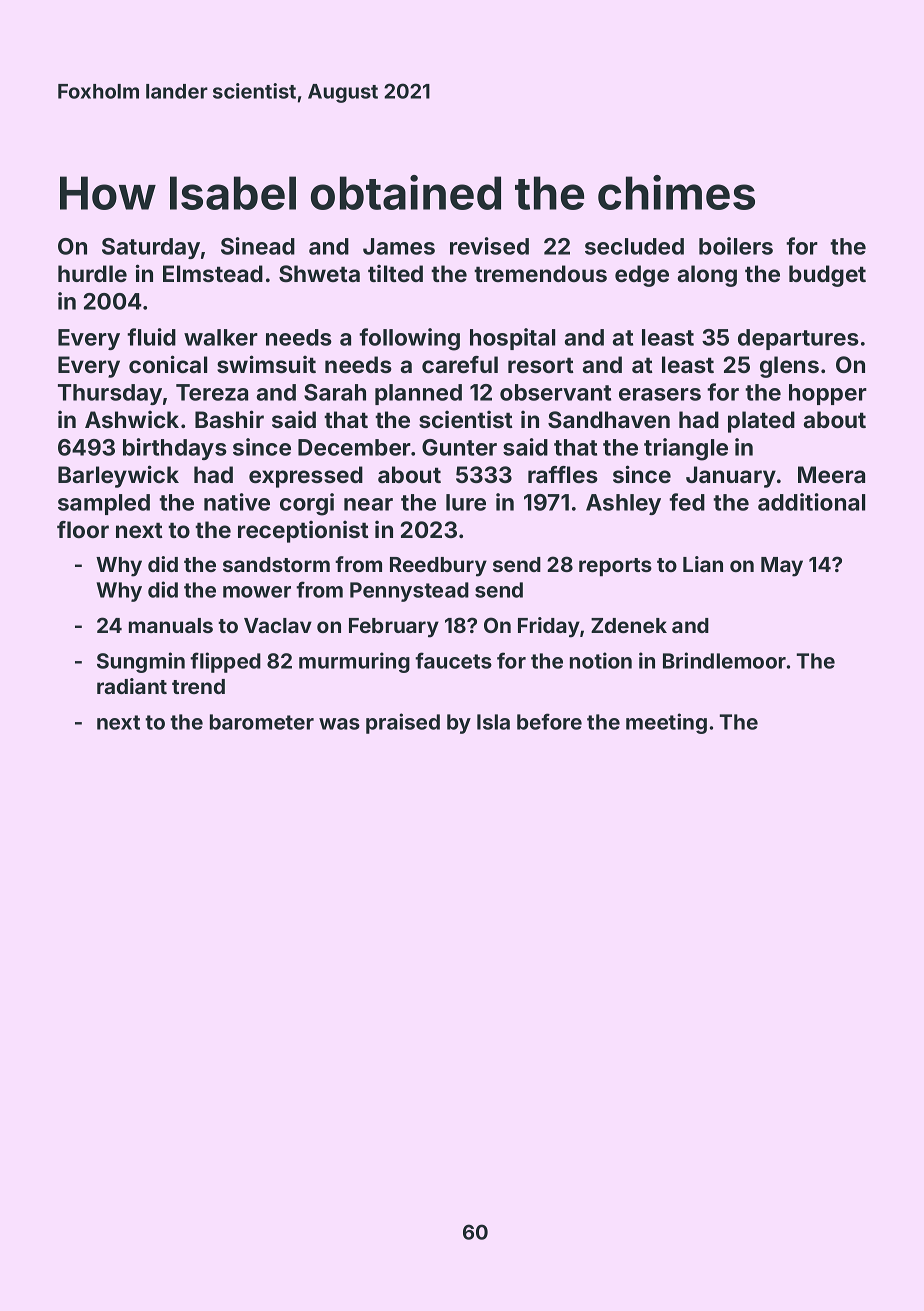 The width and height of the screenshot is (924, 1311). Describe the element at coordinates (198, 686) in the screenshot. I see `trend` at that location.
